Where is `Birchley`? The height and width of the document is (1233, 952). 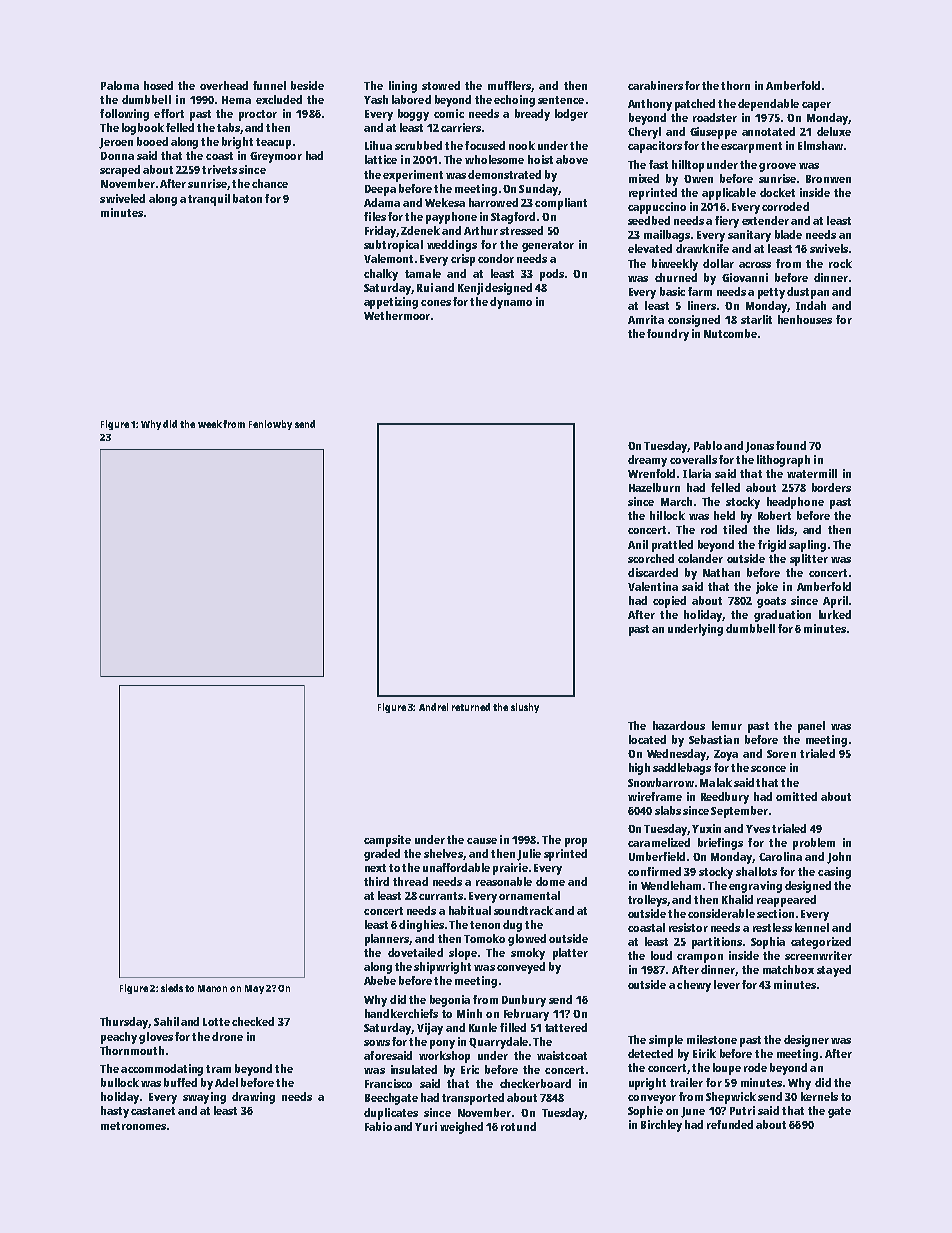 Birchley is located at coordinates (661, 1126).
